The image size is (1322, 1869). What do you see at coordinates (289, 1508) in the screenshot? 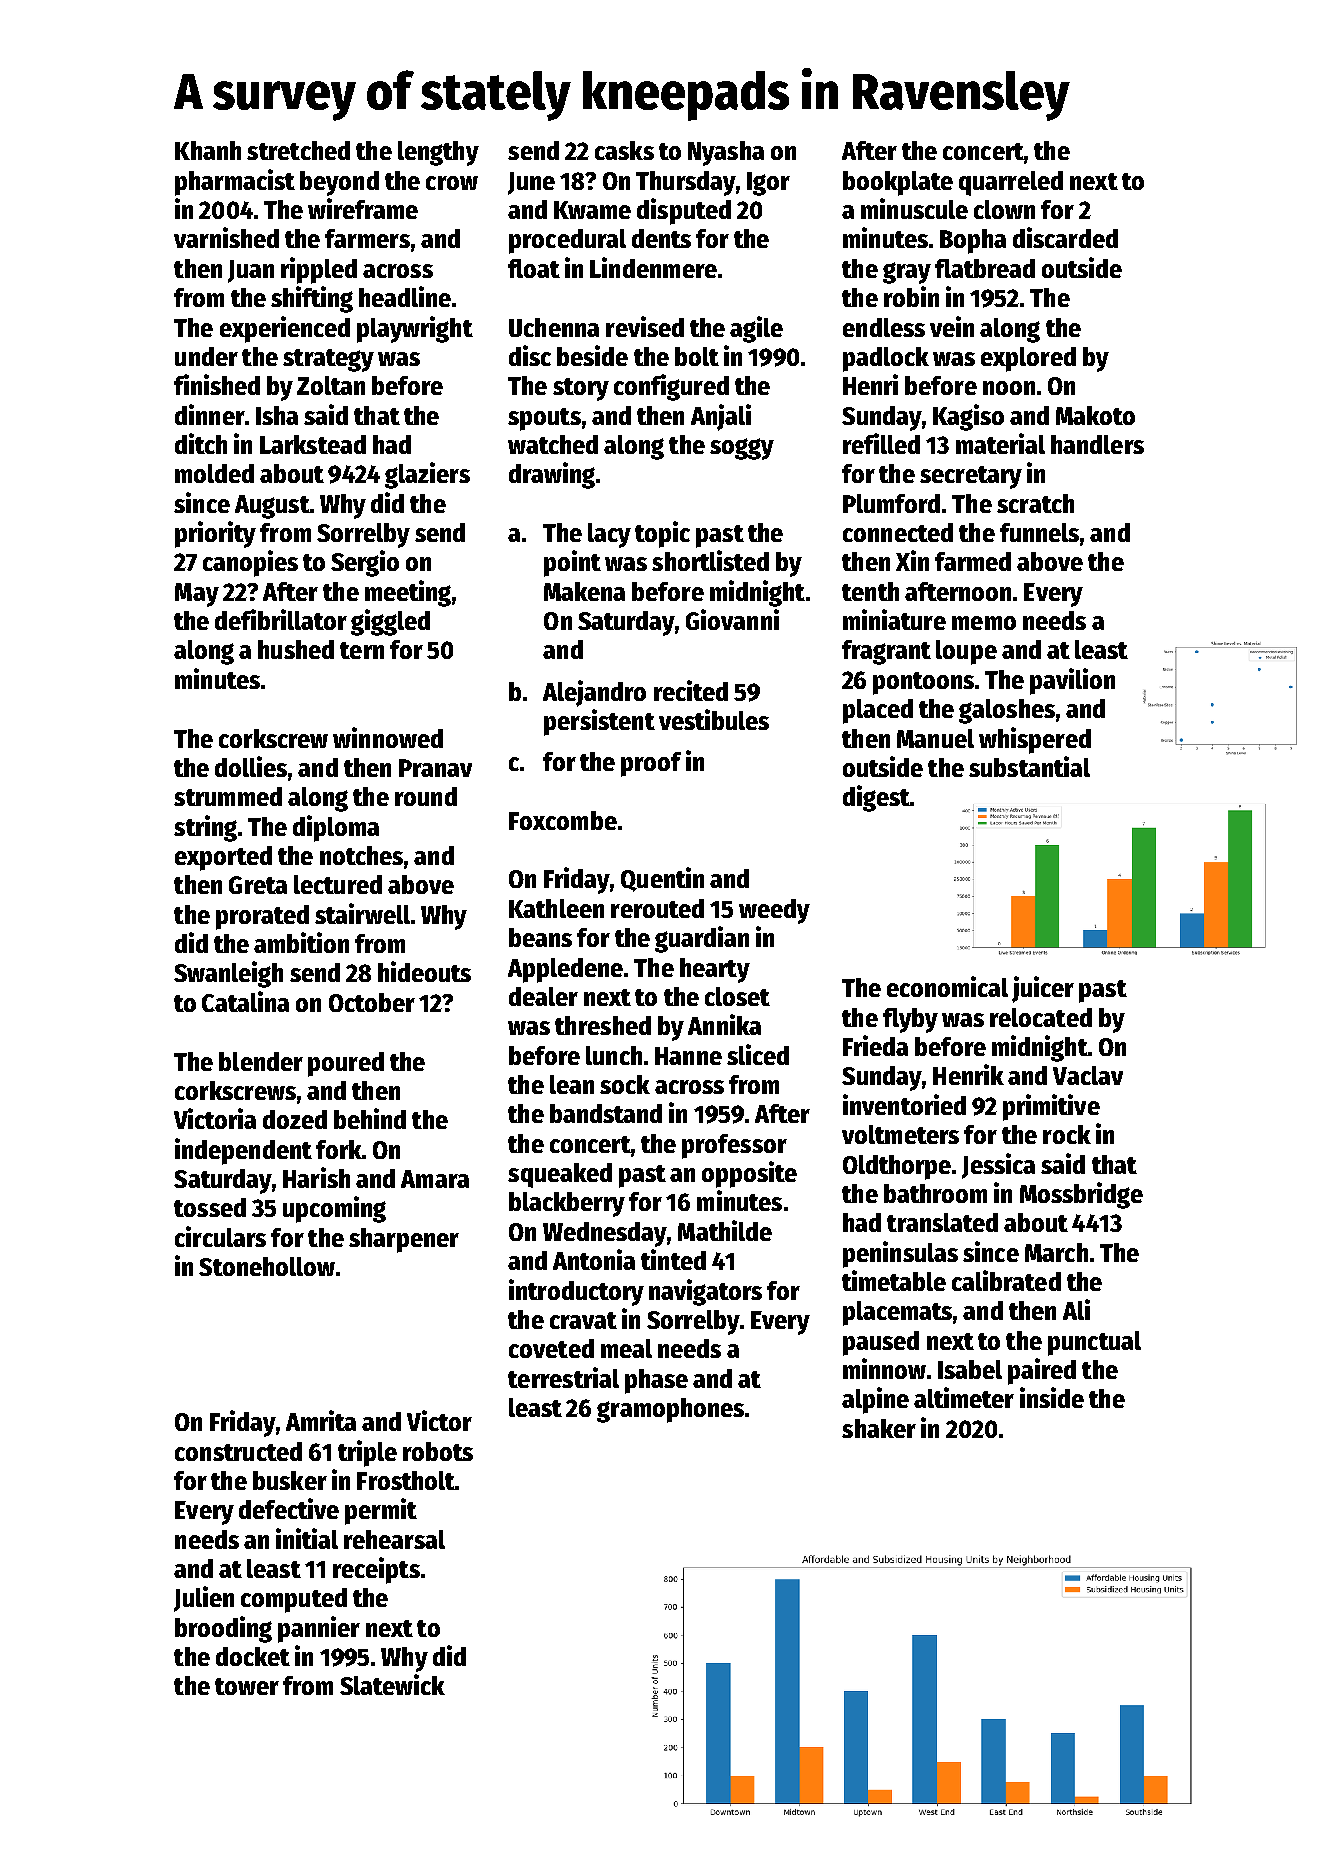
I see `defective` at bounding box center [289, 1508].
